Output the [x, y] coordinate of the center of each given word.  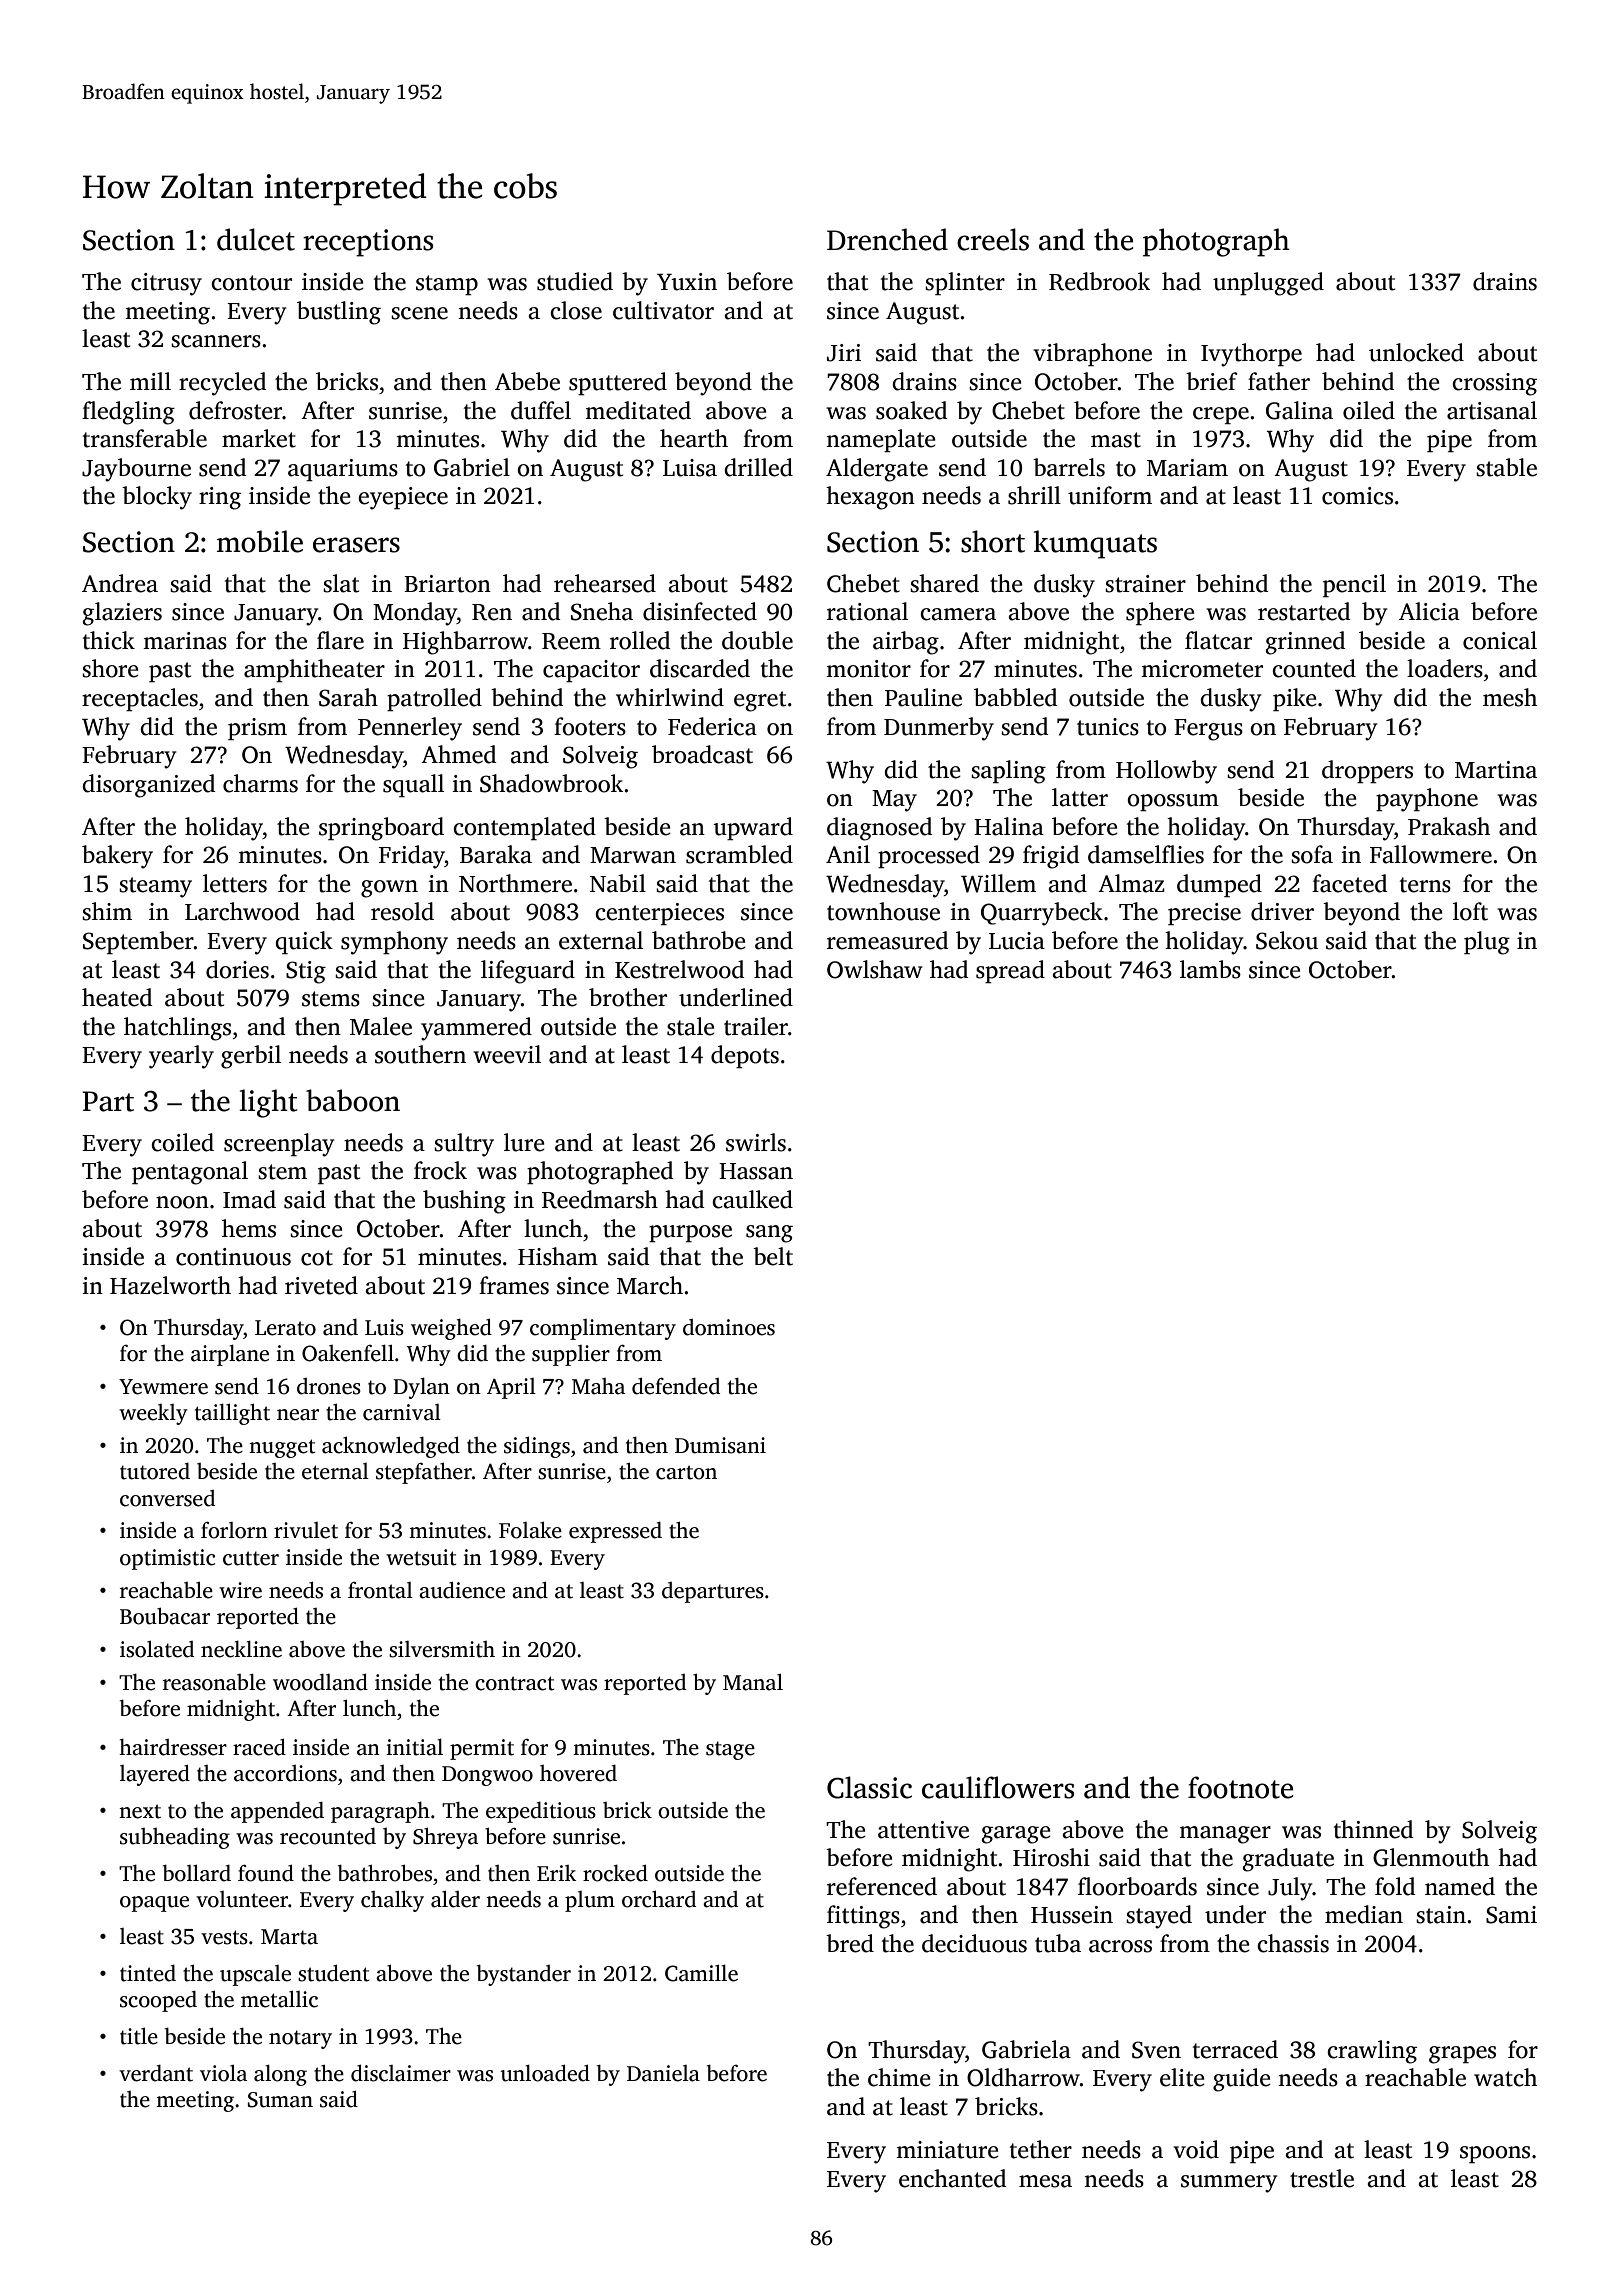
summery [1229, 2184]
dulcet [256, 239]
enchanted [952, 2178]
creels [993, 239]
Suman [280, 2100]
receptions [368, 243]
